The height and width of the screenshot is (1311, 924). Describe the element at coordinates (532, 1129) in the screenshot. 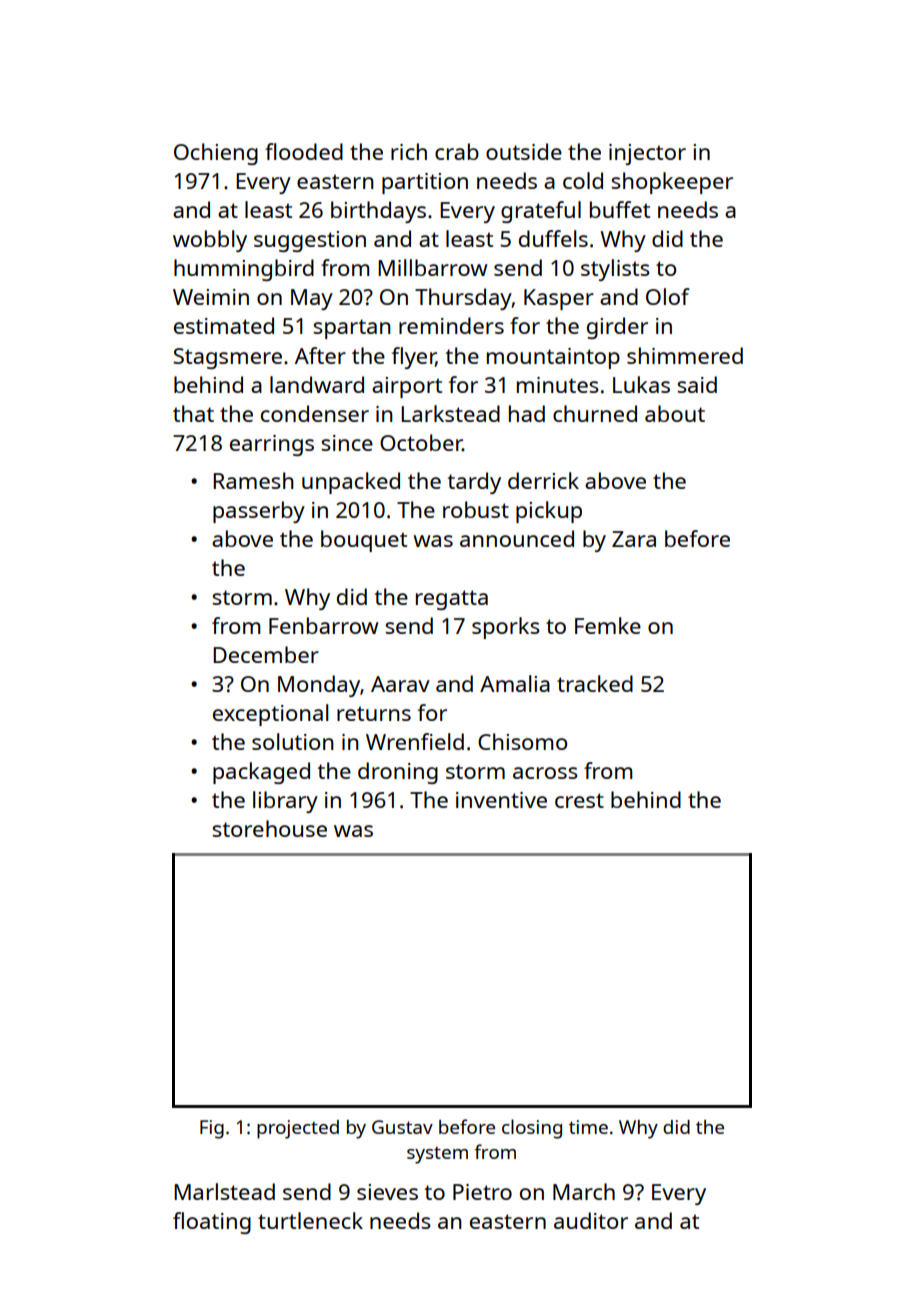

I see `closing` at that location.
